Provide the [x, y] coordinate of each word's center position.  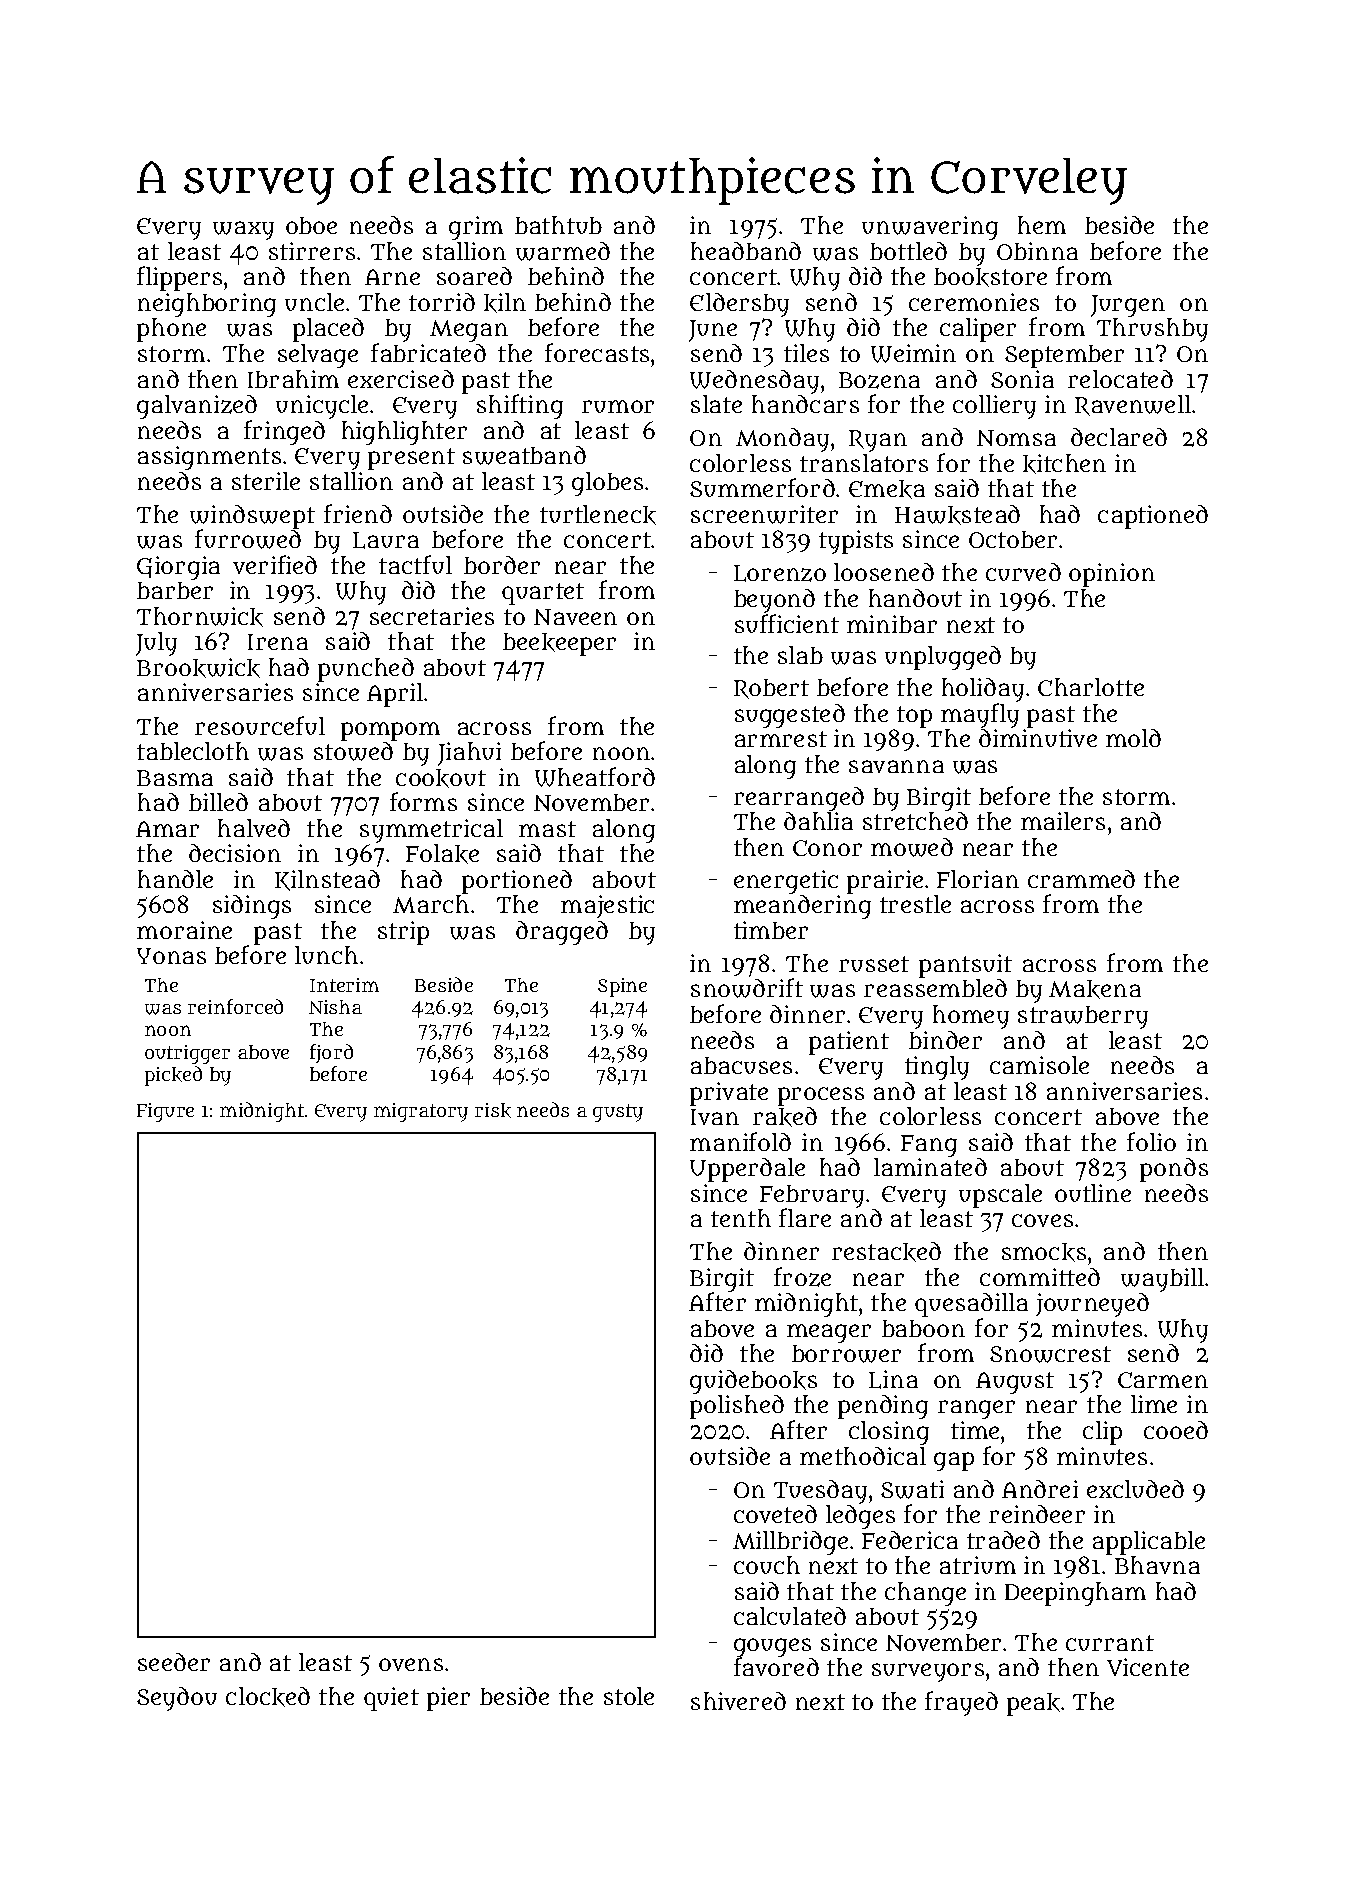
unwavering [930, 228]
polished [737, 1407]
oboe [311, 225]
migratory [421, 1112]
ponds [1174, 1170]
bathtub [558, 225]
